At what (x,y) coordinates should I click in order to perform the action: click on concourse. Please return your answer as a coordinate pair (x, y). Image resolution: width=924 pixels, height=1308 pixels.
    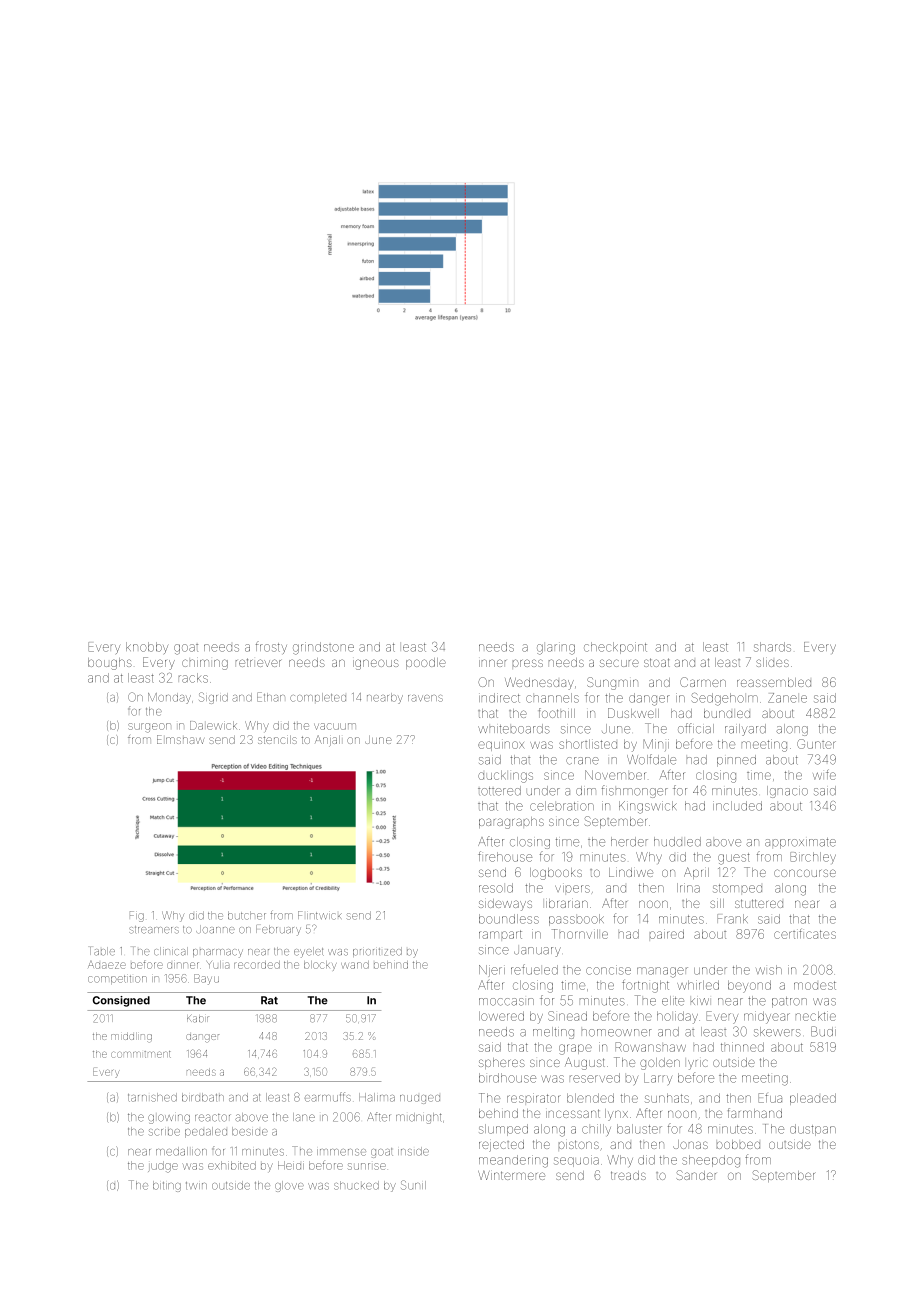
    Looking at the image, I should click on (805, 873).
